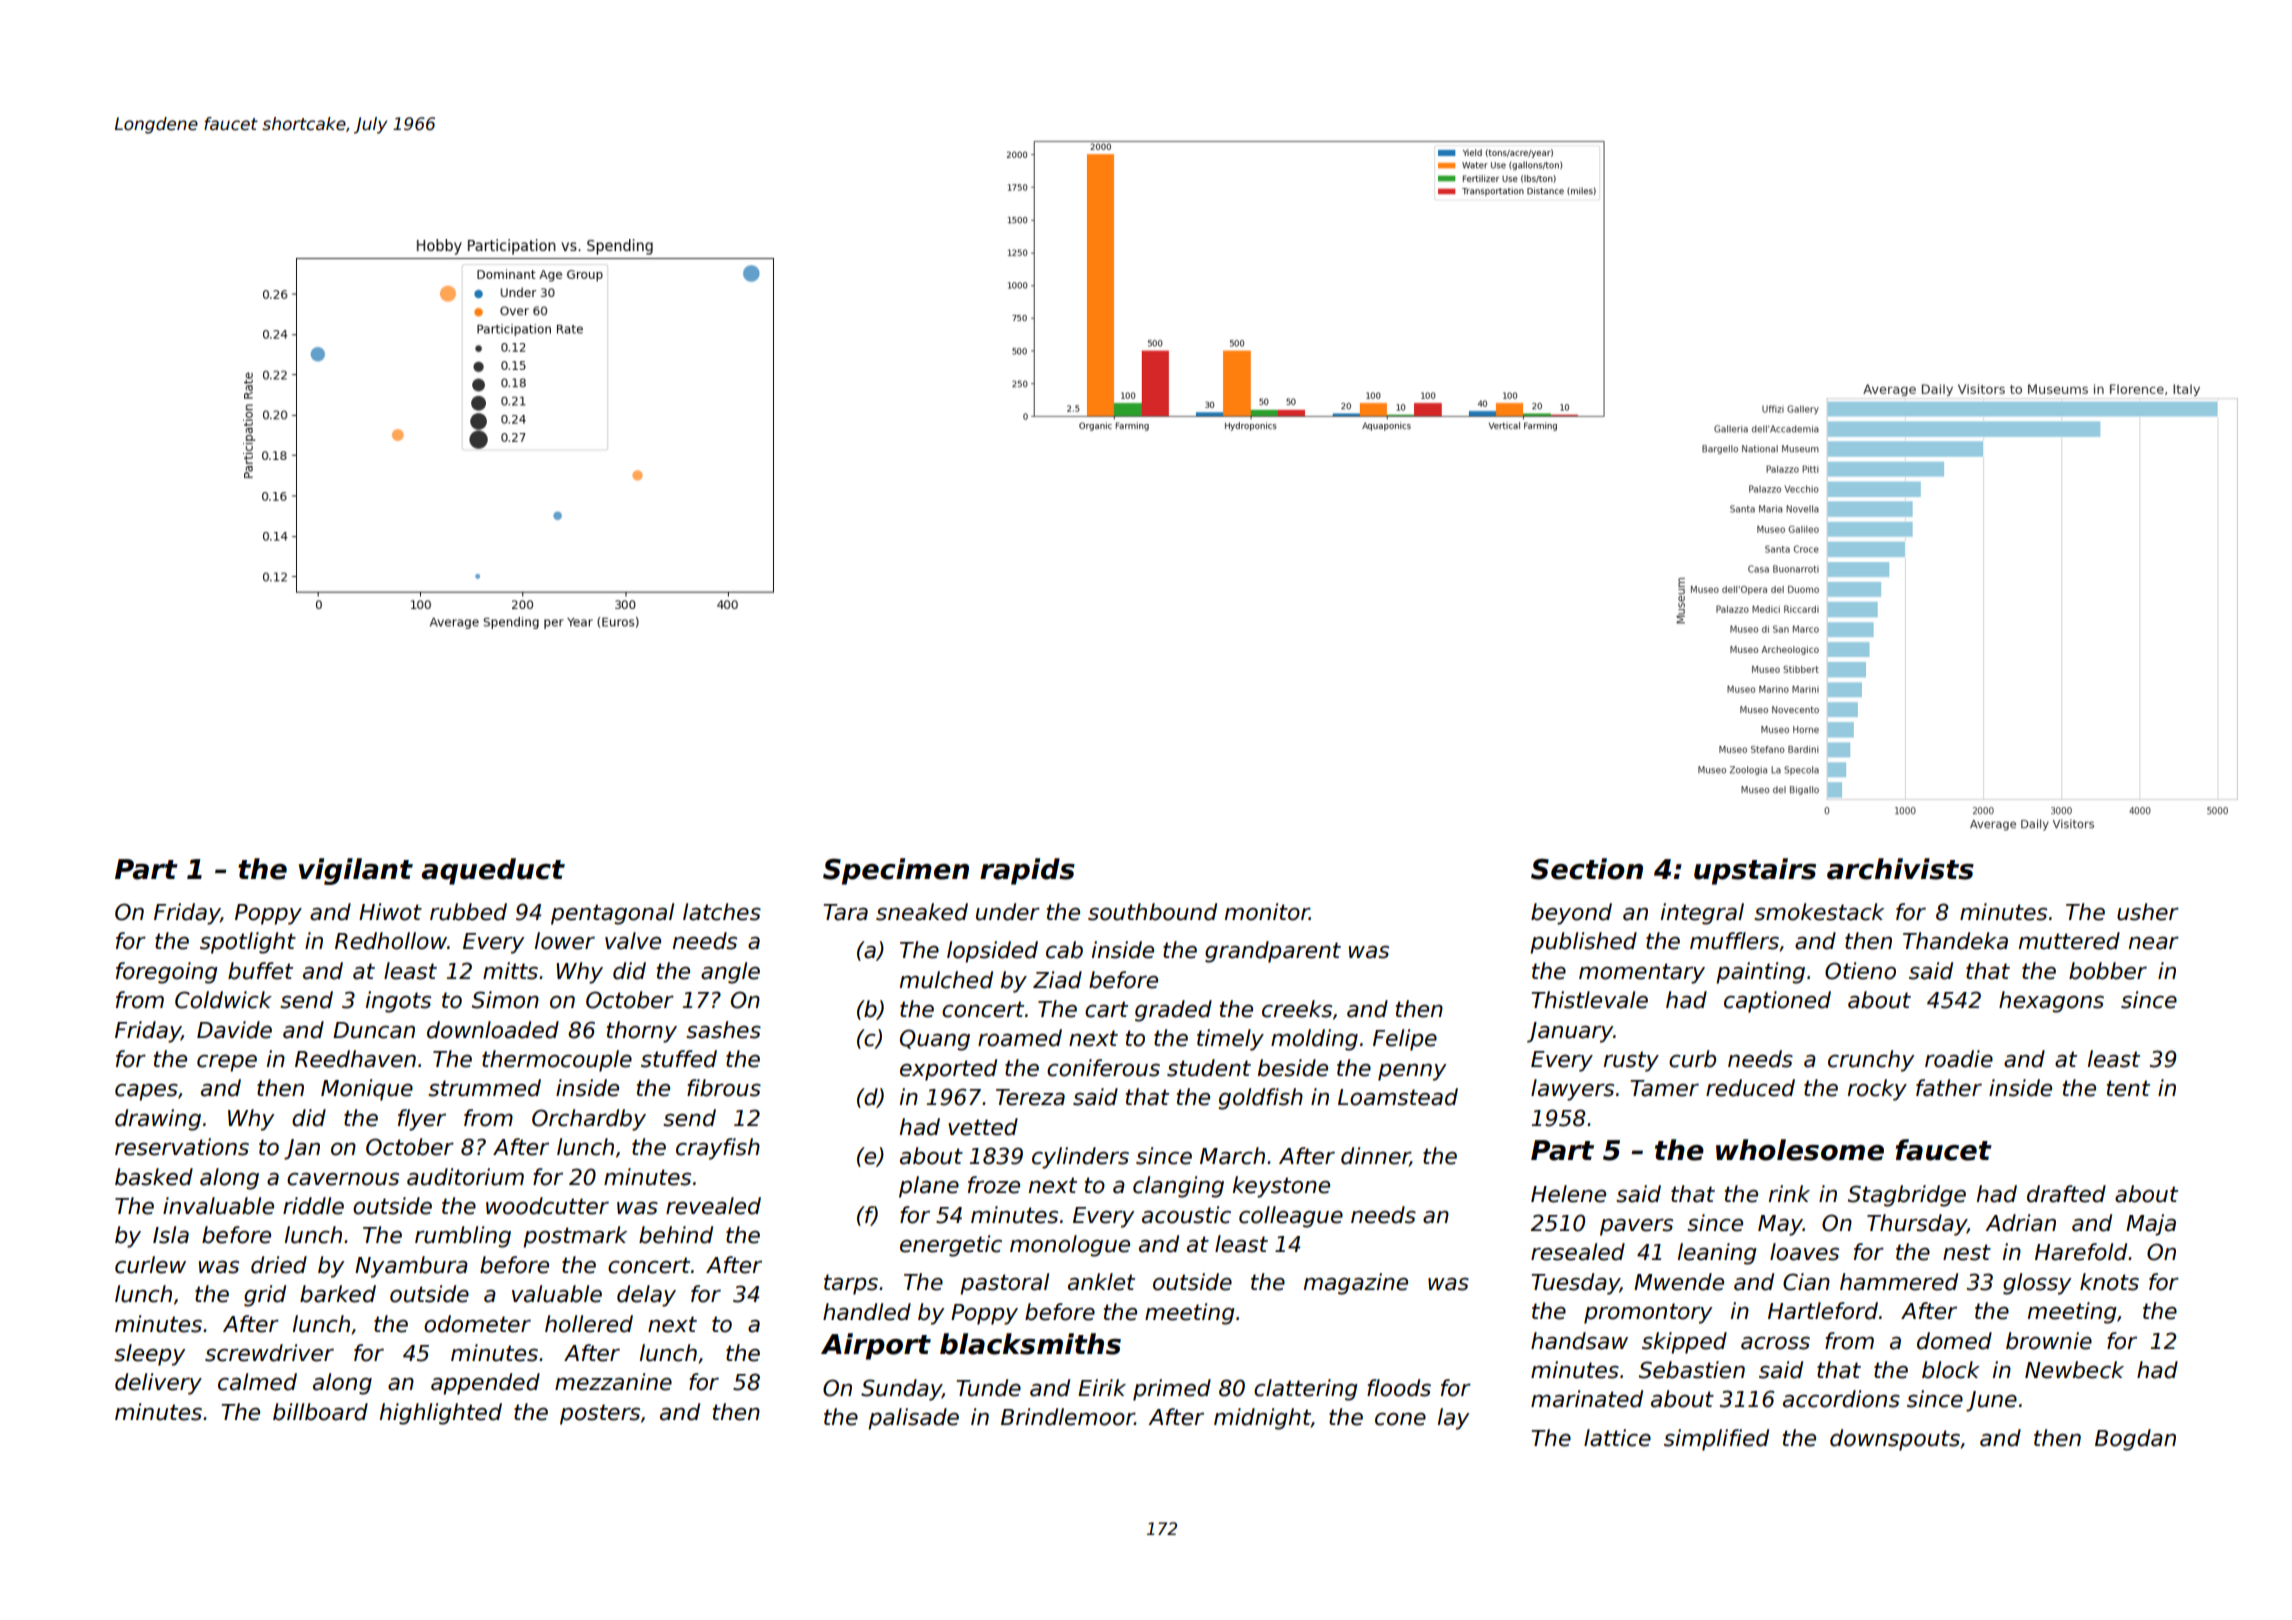 Image resolution: width=2292 pixels, height=1620 pixels. Describe the element at coordinates (182, 1147) in the image. I see `reservations` at that location.
